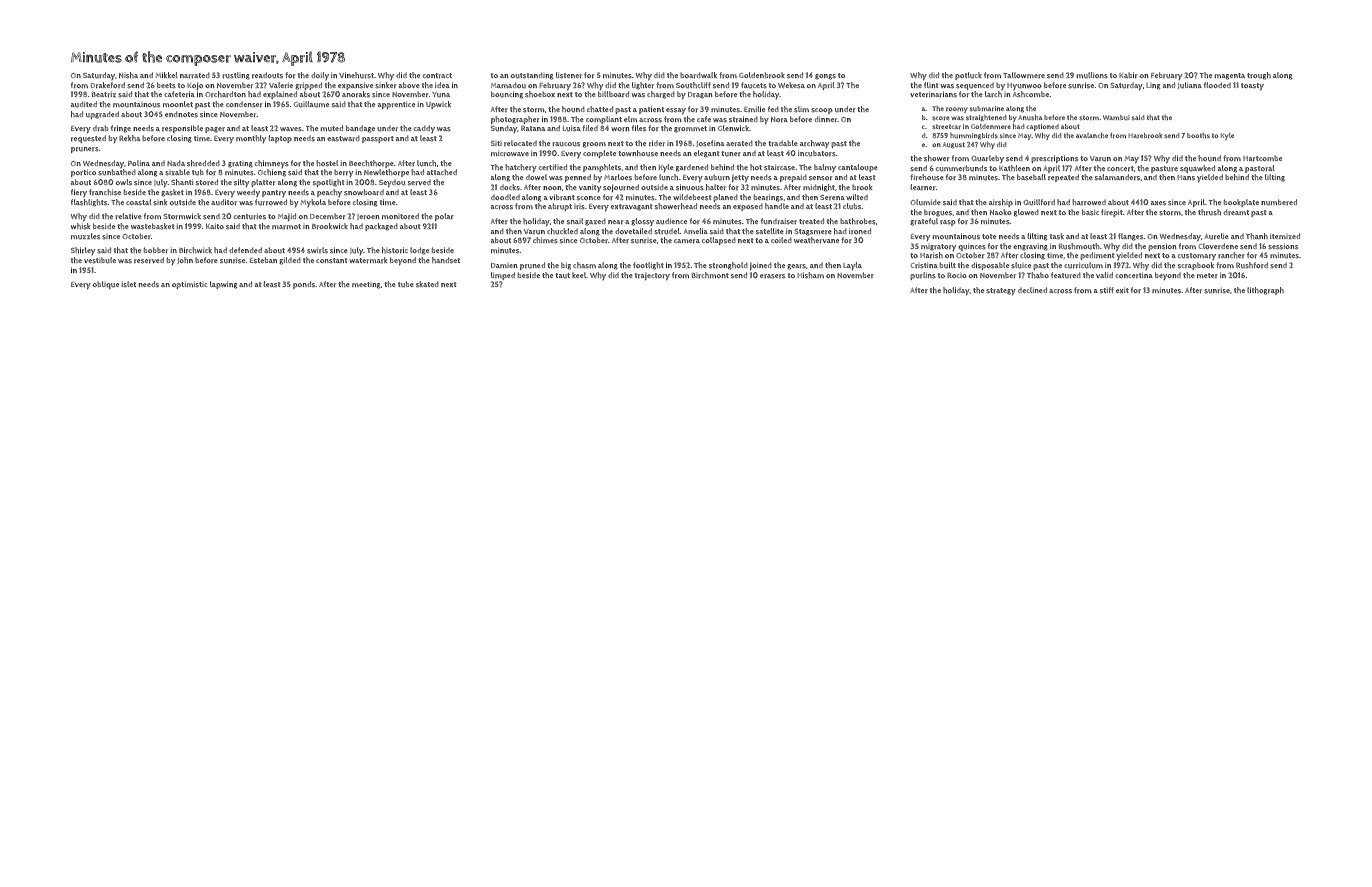 This screenshot has width=1372, height=887. I want to click on patient, so click(651, 110).
